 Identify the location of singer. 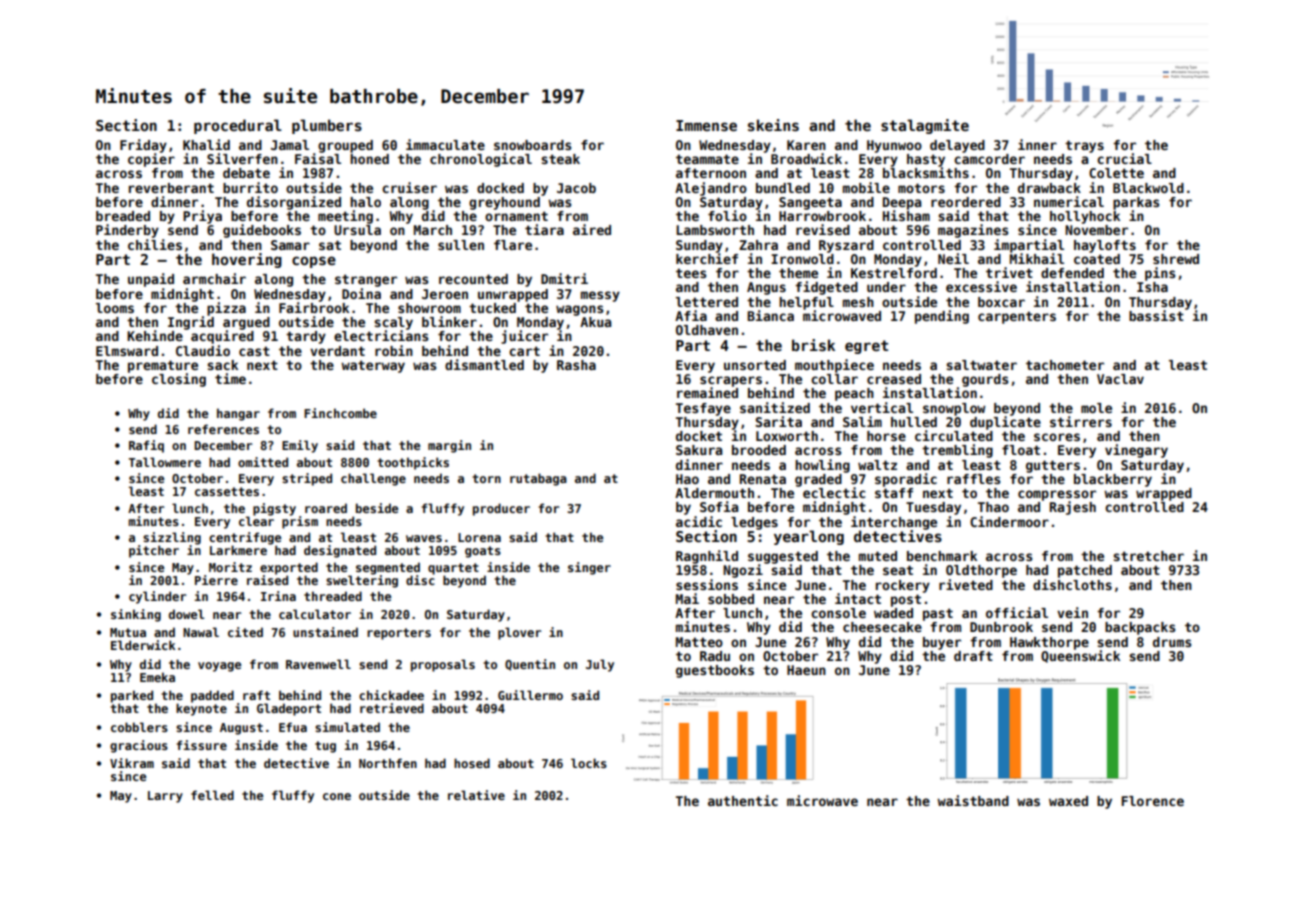
(589, 568).
